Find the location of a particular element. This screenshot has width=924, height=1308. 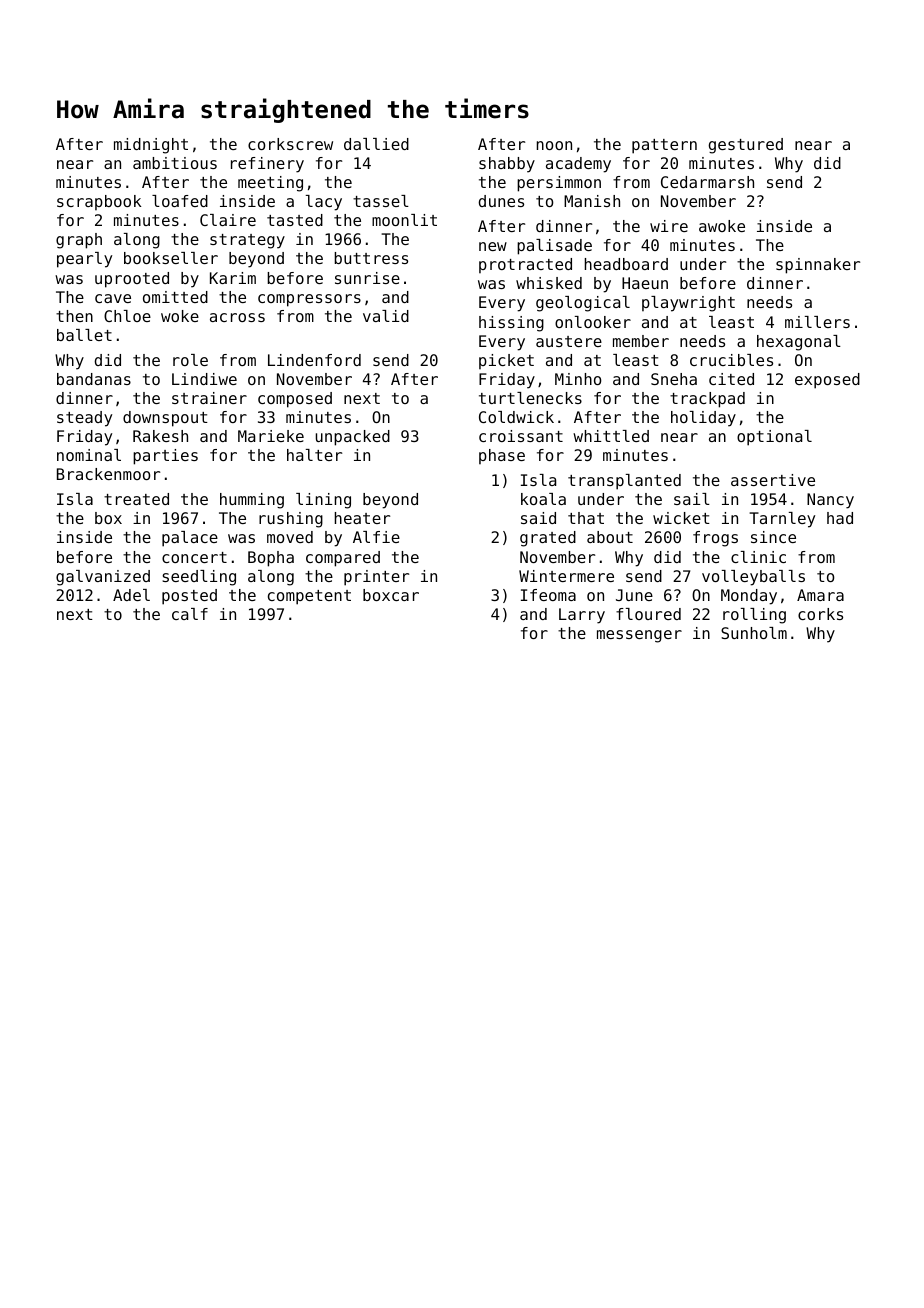

Adel is located at coordinates (131, 595).
